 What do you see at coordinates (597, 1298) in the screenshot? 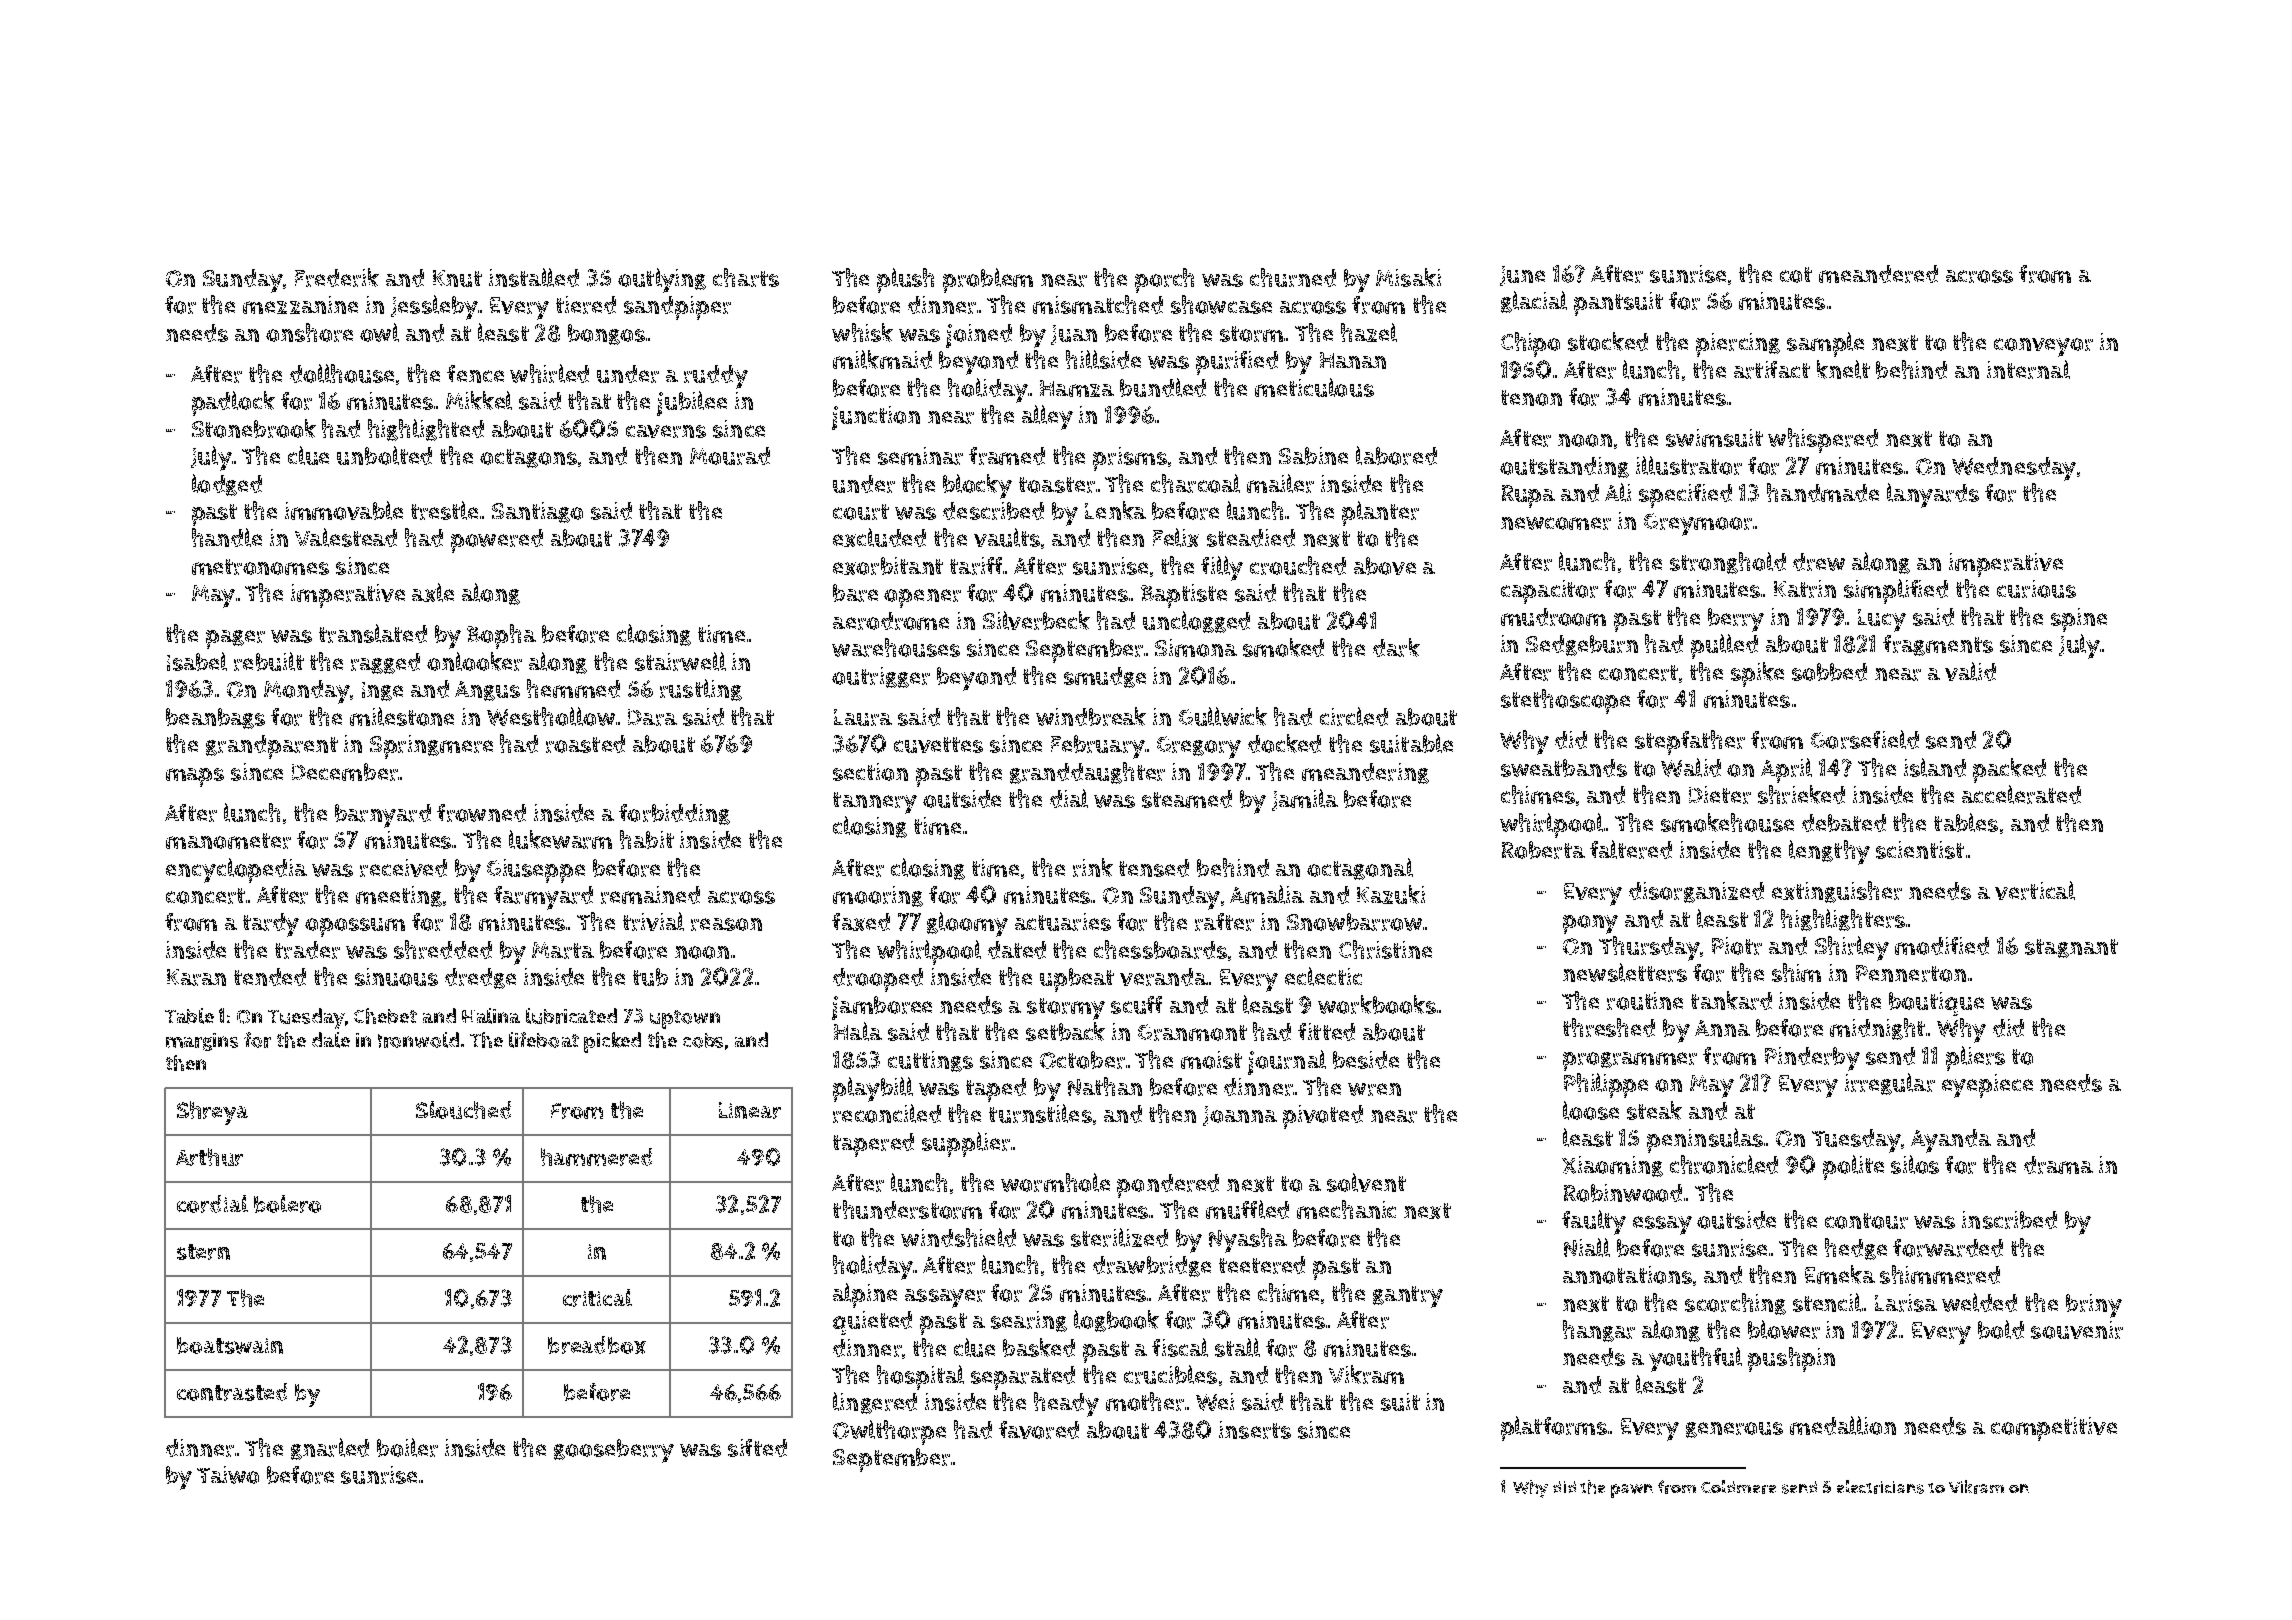
I see `critical` at bounding box center [597, 1298].
